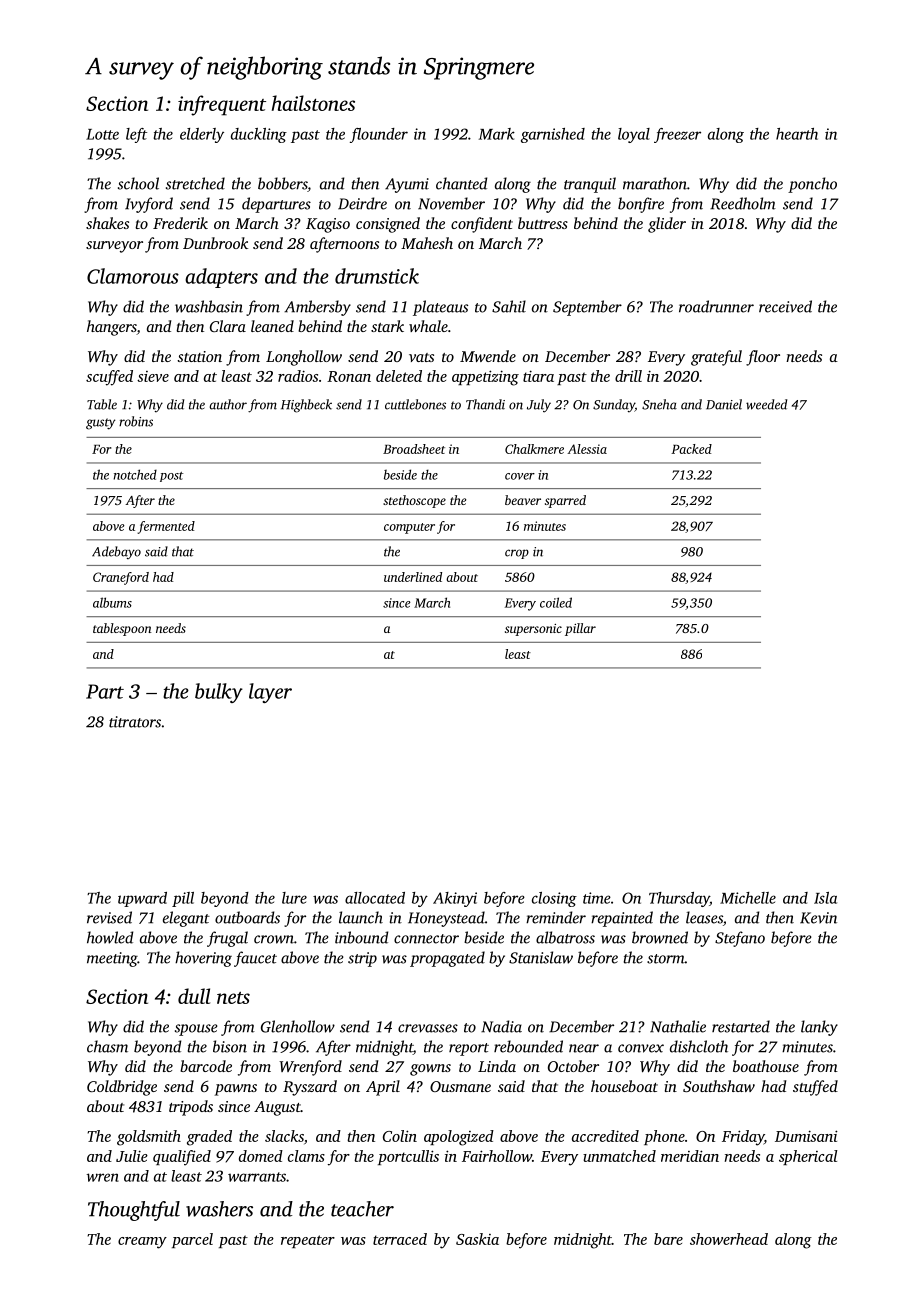  What do you see at coordinates (221, 278) in the screenshot?
I see `adapters` at bounding box center [221, 278].
